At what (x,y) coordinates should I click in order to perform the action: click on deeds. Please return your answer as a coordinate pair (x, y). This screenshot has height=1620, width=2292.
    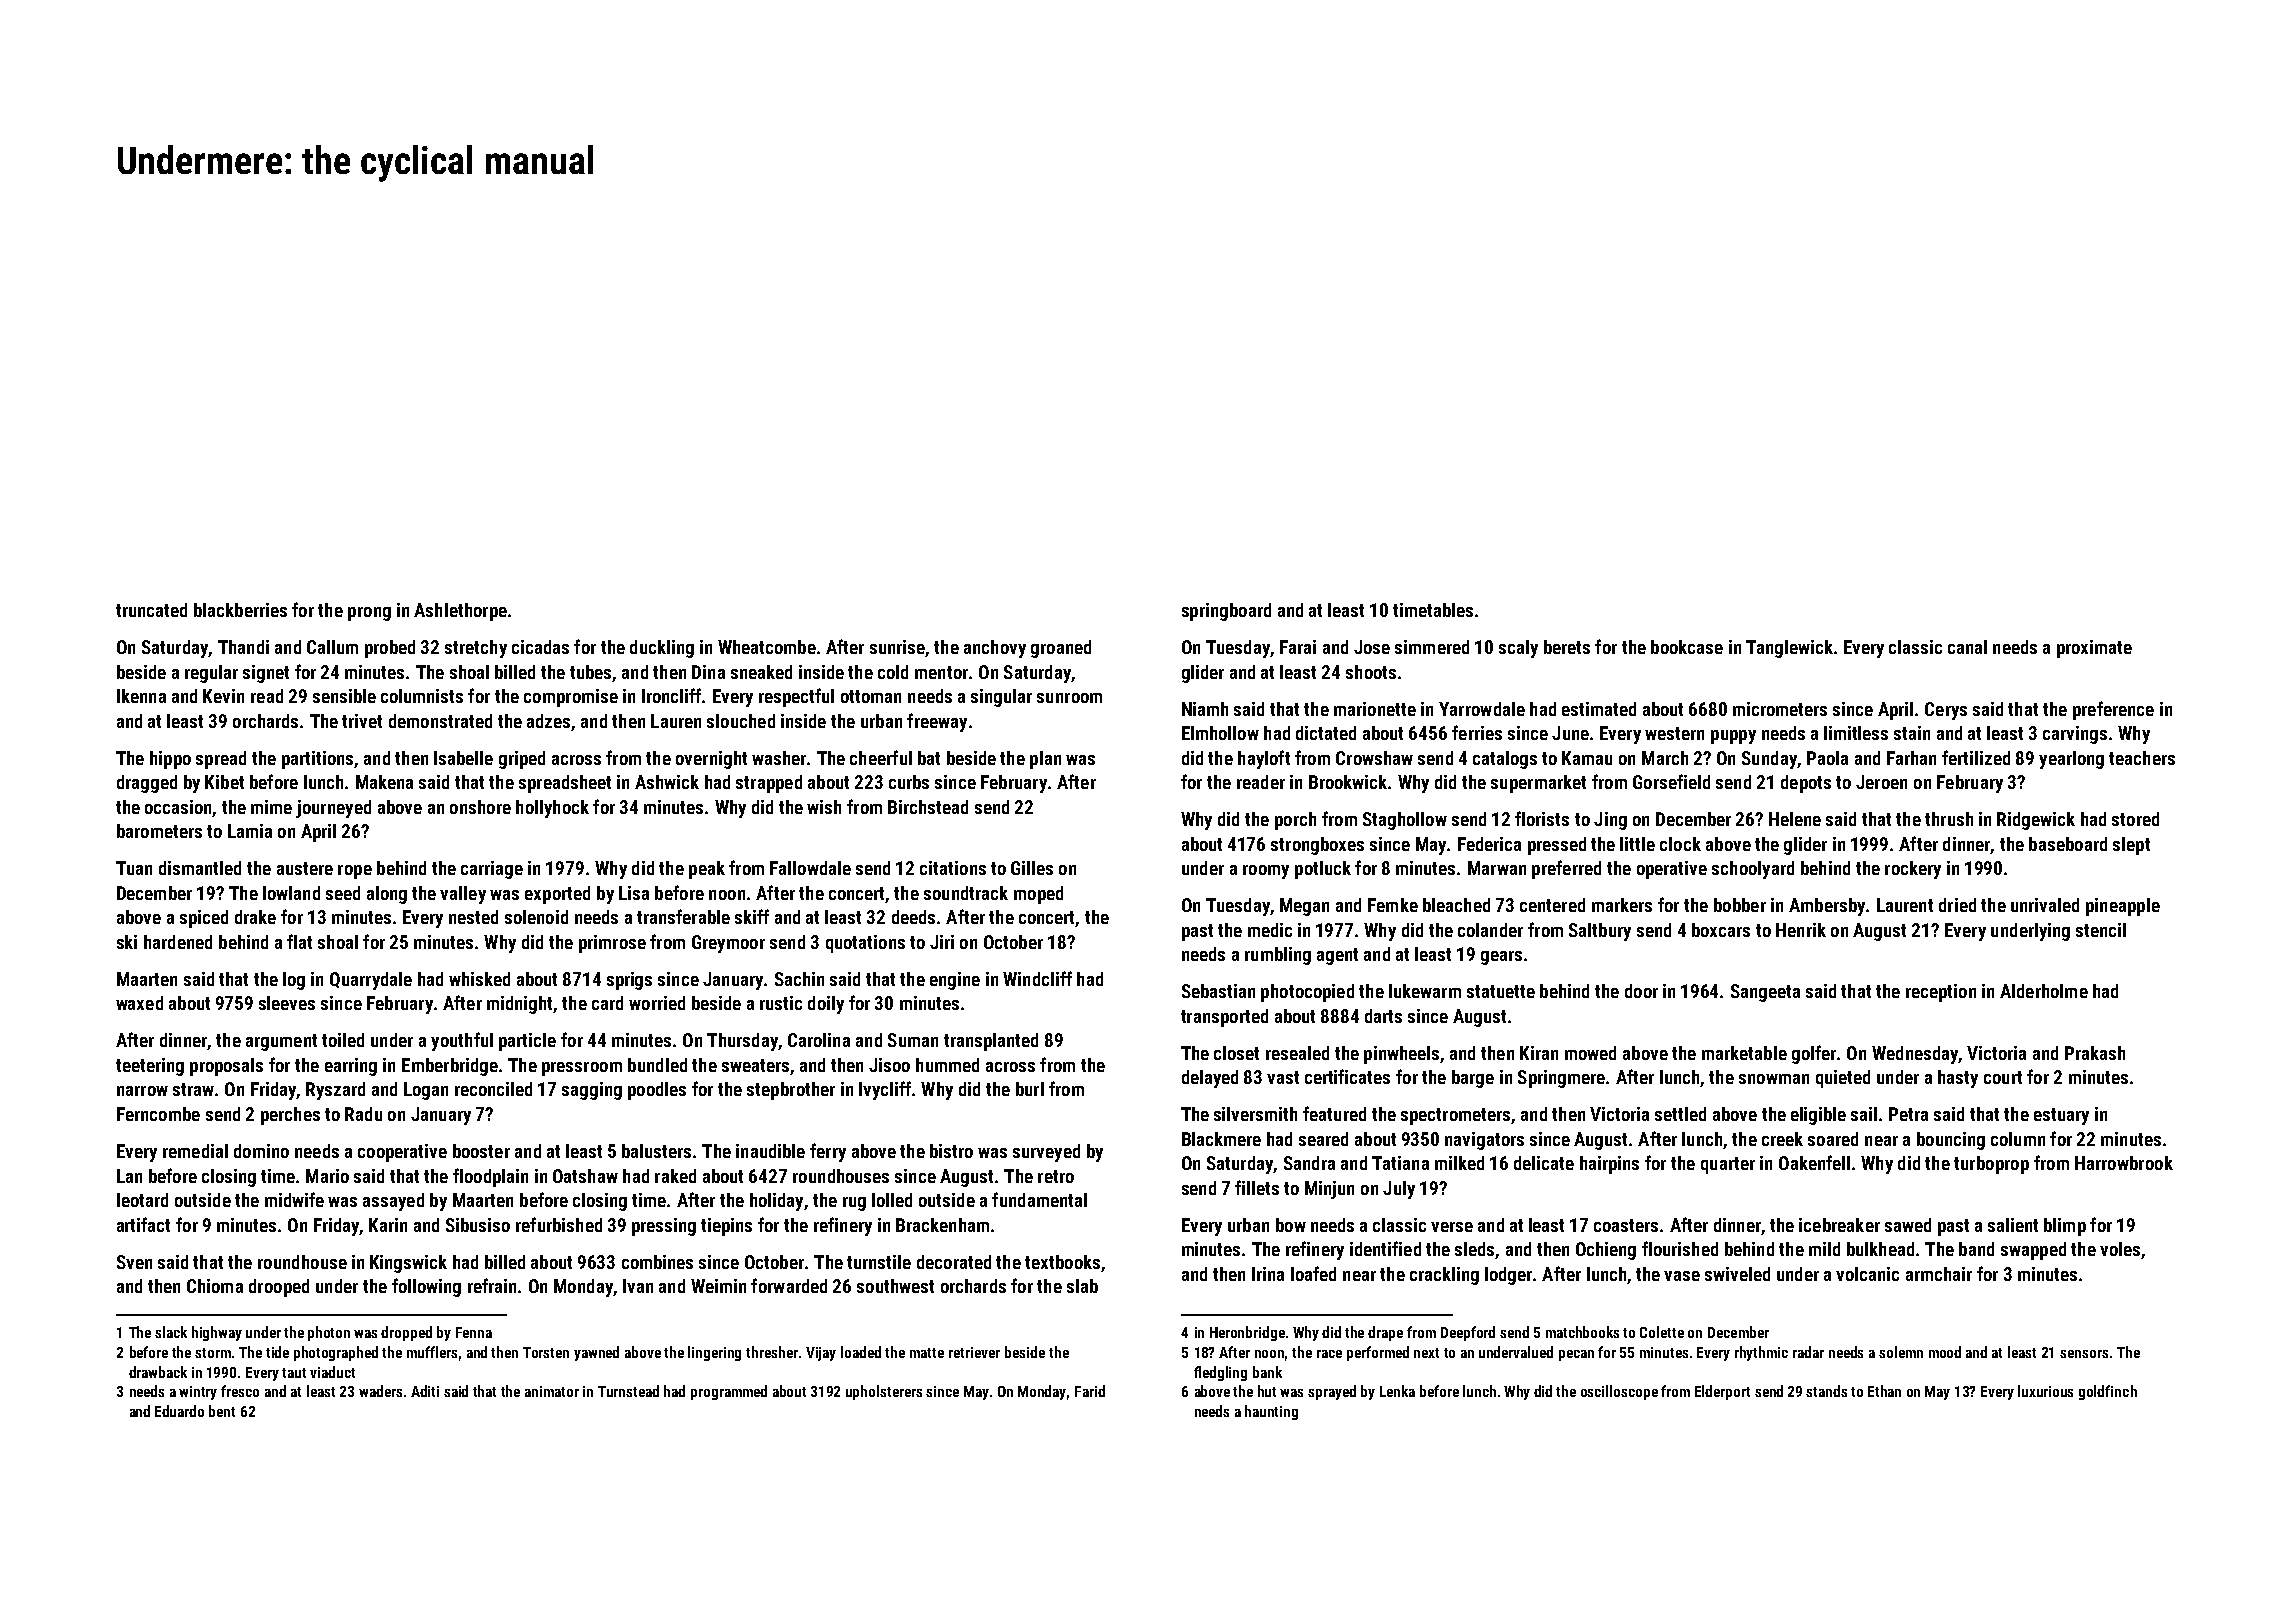
    Looking at the image, I should click on (913, 917).
